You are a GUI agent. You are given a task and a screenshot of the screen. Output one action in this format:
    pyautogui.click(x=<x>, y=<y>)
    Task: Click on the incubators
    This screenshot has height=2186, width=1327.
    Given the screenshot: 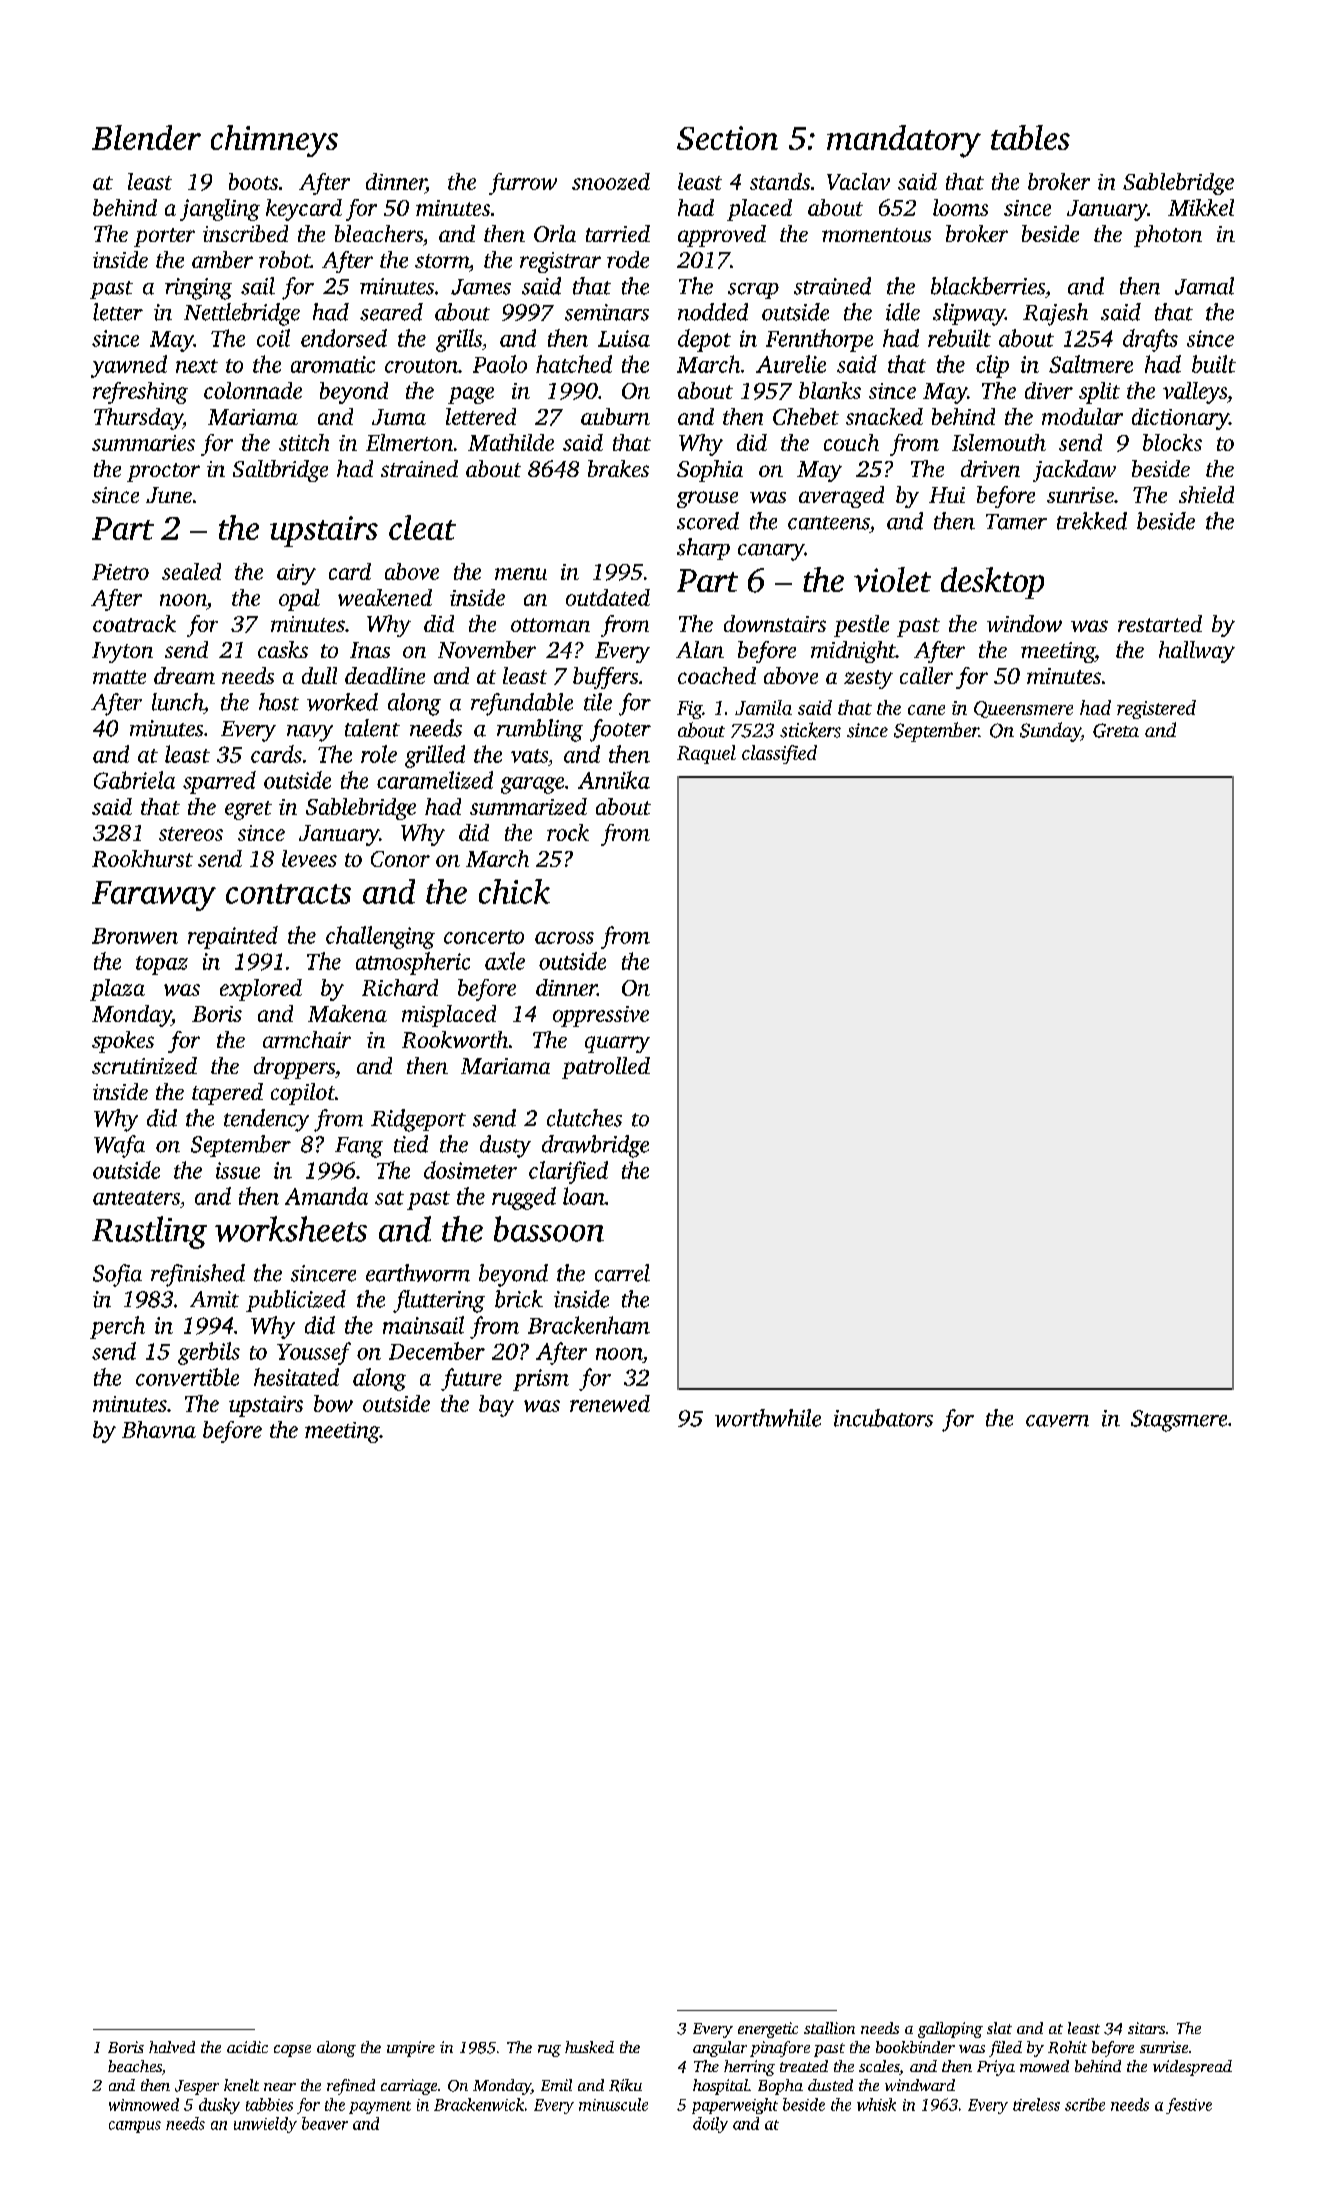 What is the action you would take?
    pyautogui.click(x=883, y=1418)
